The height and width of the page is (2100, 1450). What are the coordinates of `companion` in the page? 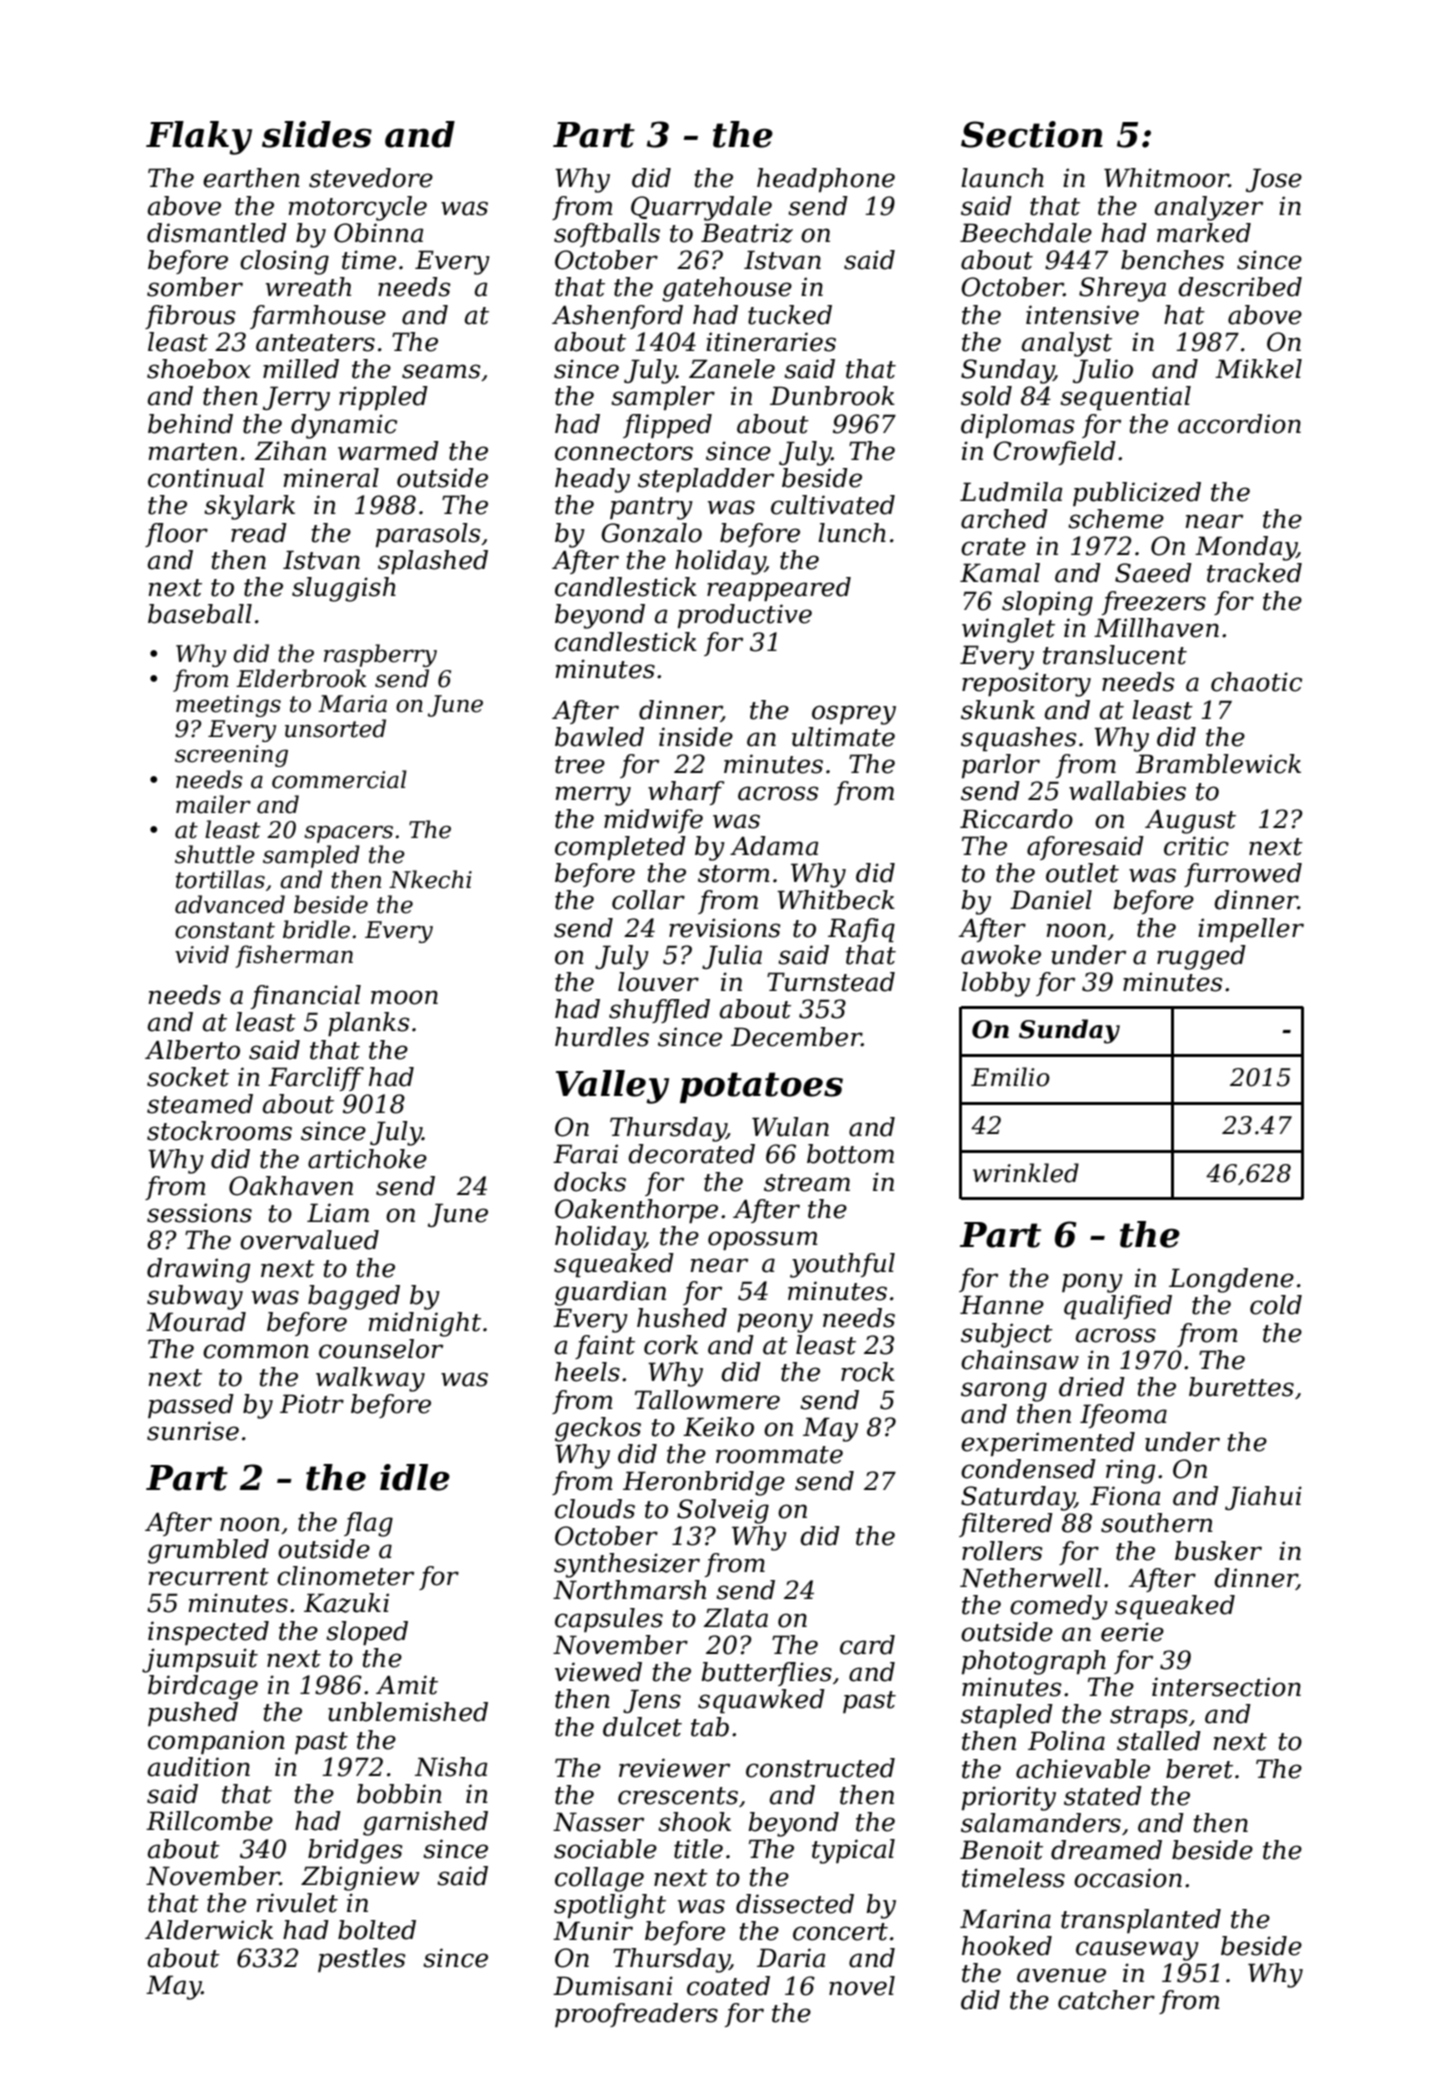 It's located at (216, 1742).
